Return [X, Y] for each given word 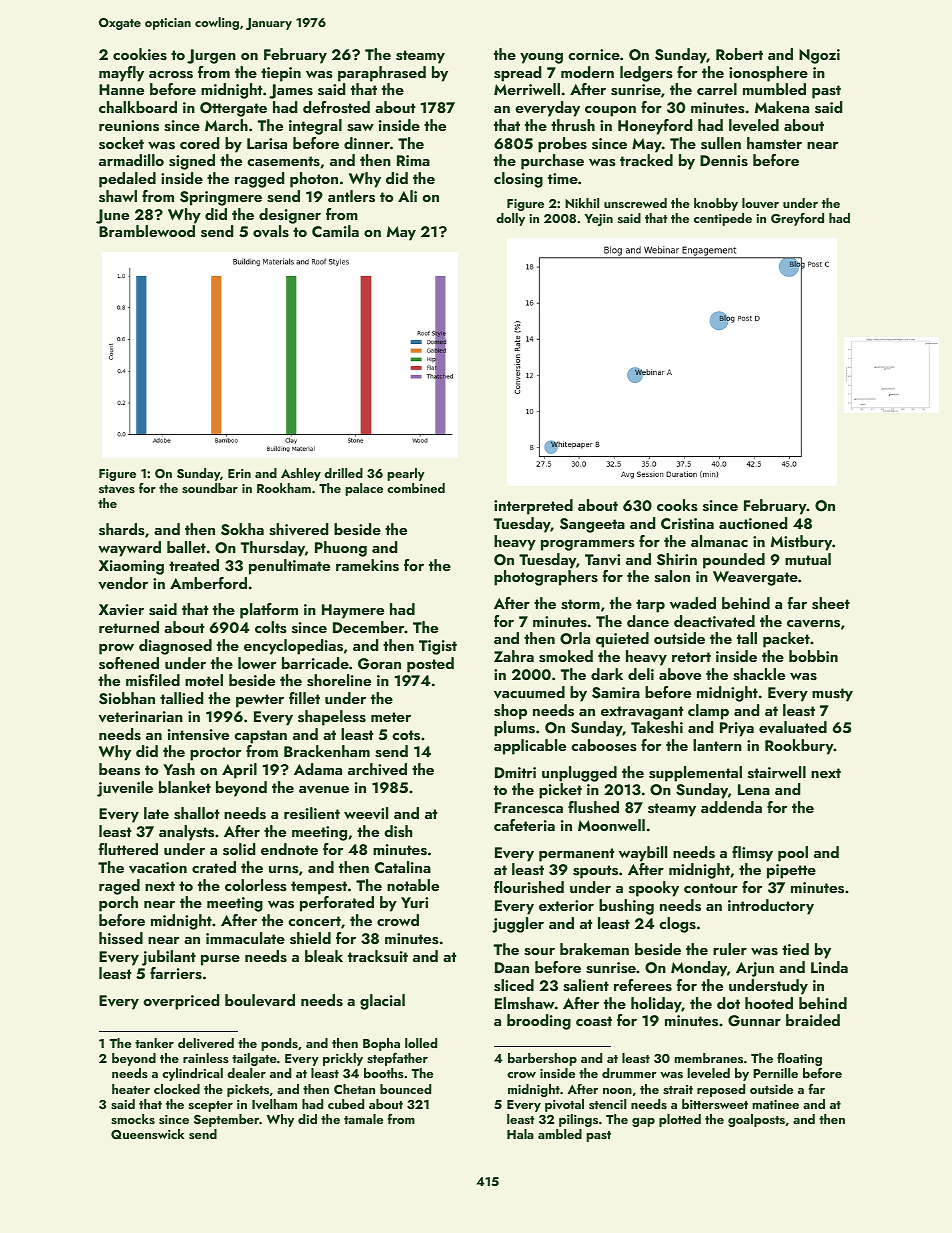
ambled [560, 1134]
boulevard [260, 1000]
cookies [140, 54]
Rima [413, 160]
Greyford [797, 219]
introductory [771, 907]
